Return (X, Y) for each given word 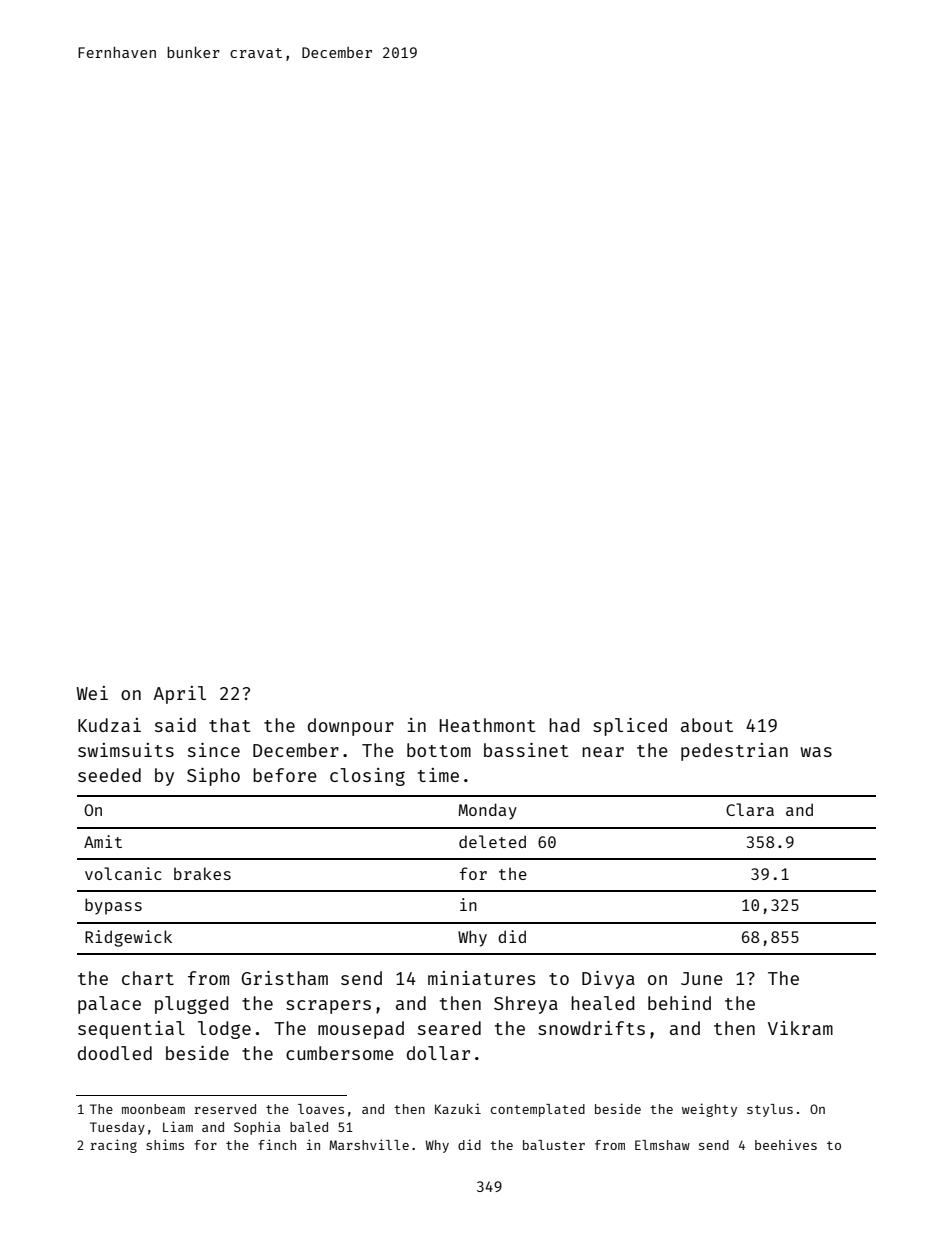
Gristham (284, 978)
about (707, 725)
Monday (488, 811)
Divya (608, 980)
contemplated (538, 1110)
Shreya (526, 1005)
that (230, 725)
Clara (750, 809)
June (702, 978)
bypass (113, 906)
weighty (709, 1110)
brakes (202, 873)
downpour (351, 727)
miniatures (481, 978)
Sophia (257, 1128)
